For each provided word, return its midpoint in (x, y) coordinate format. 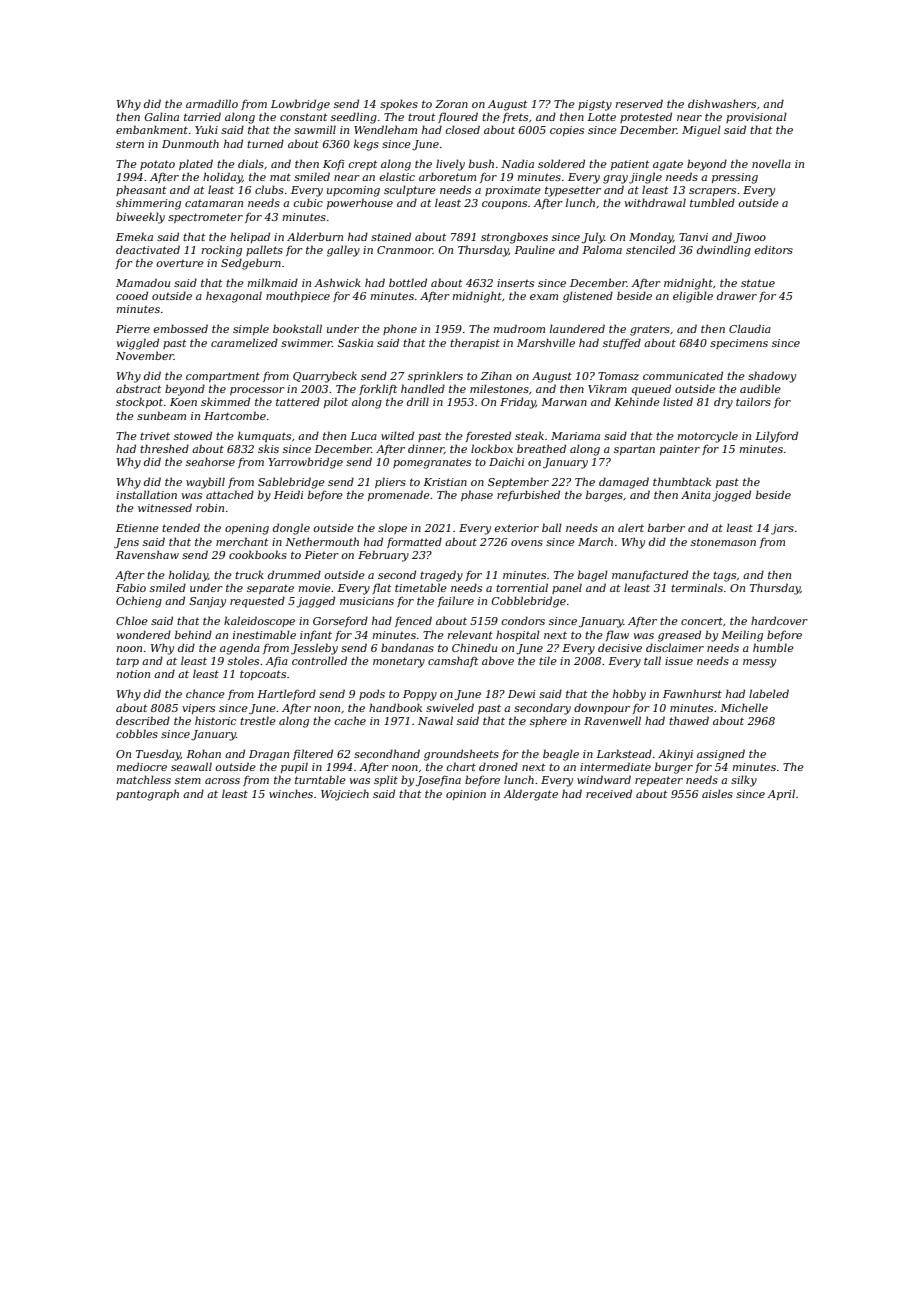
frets (515, 117)
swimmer (306, 343)
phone (400, 329)
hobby (629, 695)
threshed (164, 448)
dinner (426, 449)
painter (680, 450)
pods (372, 694)
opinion (466, 795)
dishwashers (722, 103)
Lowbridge (300, 105)
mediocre (142, 766)
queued (651, 390)
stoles (243, 660)
